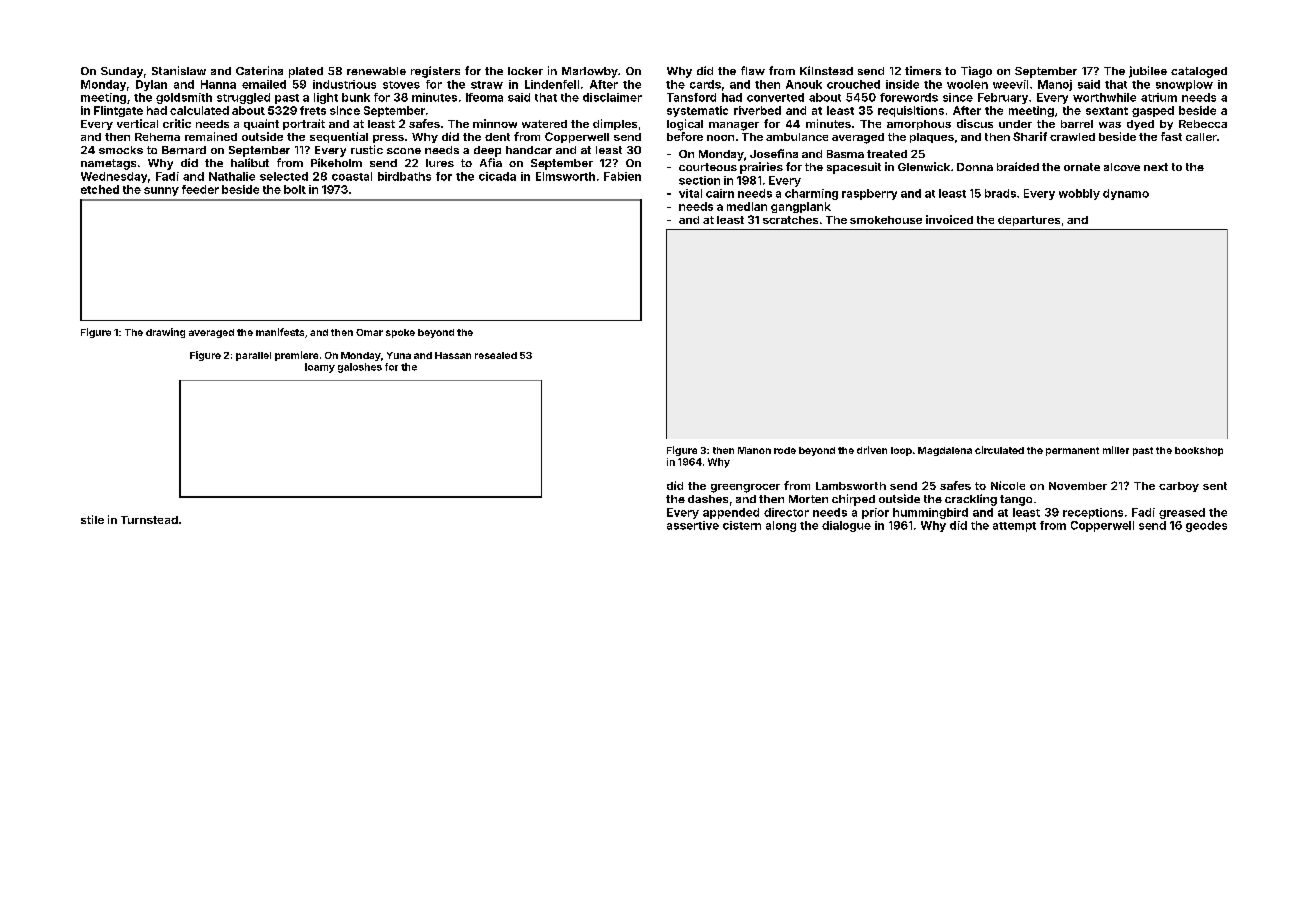  I want to click on galoshes, so click(360, 368).
